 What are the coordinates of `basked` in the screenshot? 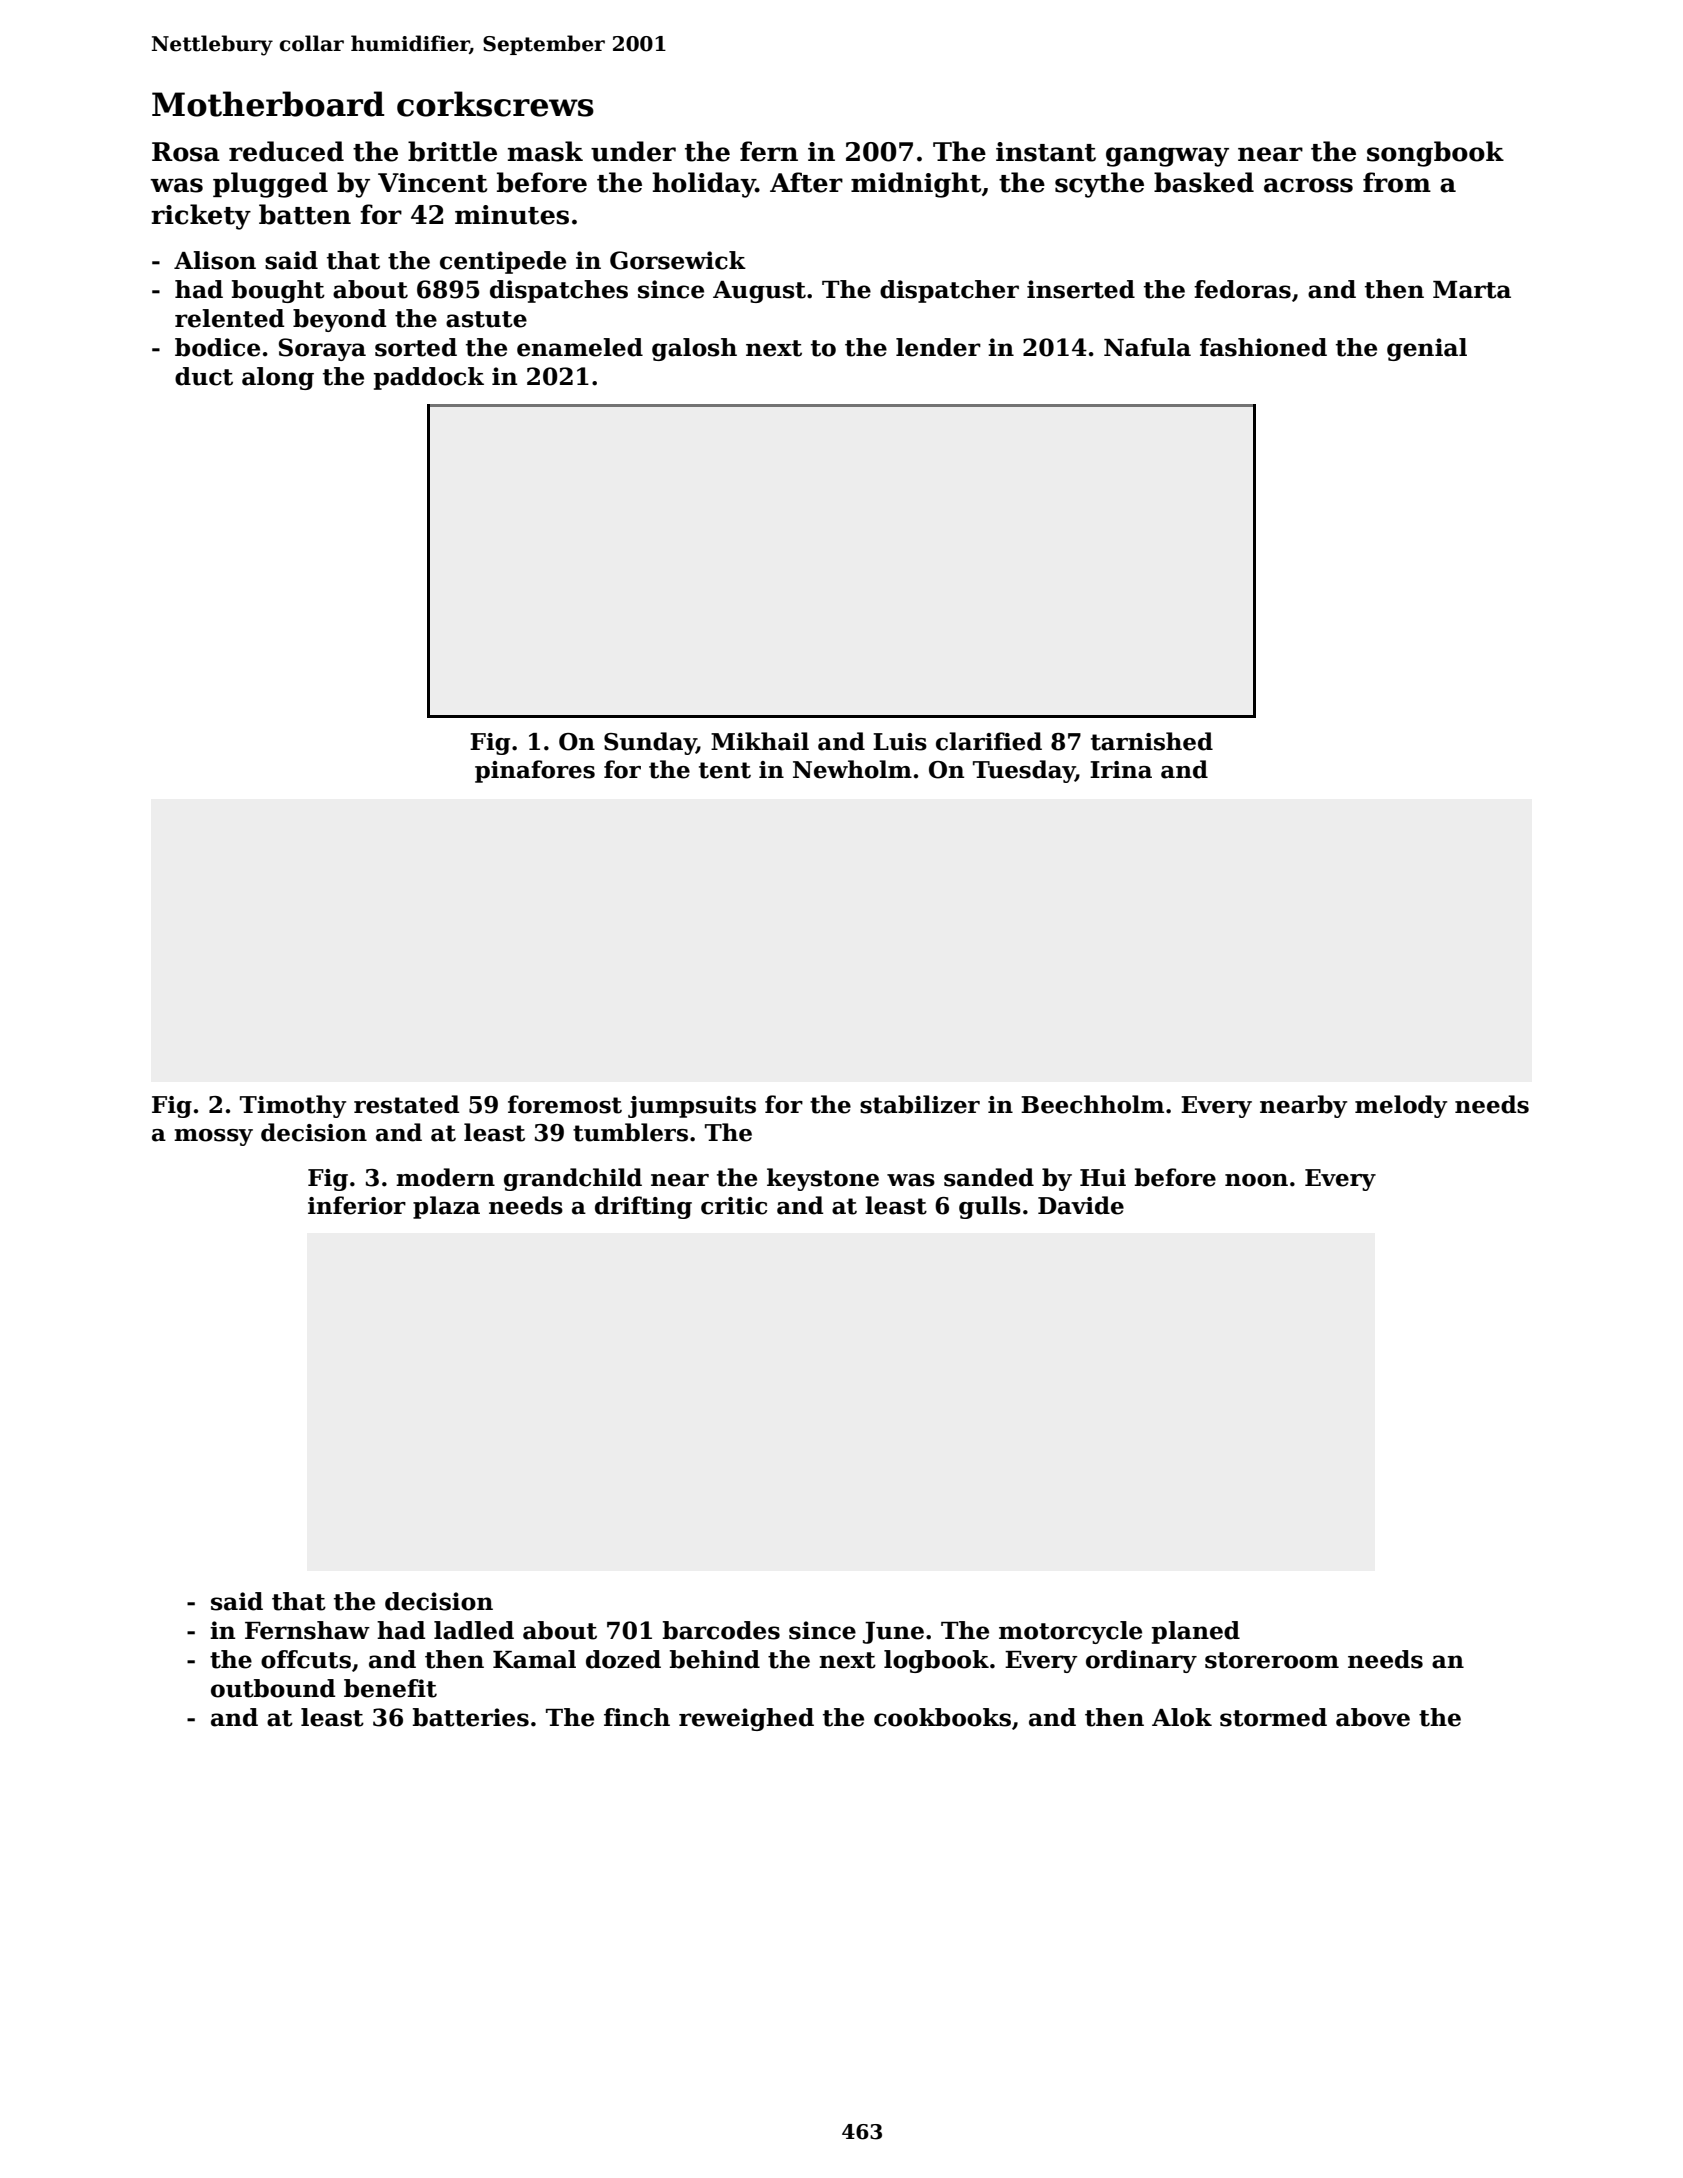 It's located at (1204, 182).
